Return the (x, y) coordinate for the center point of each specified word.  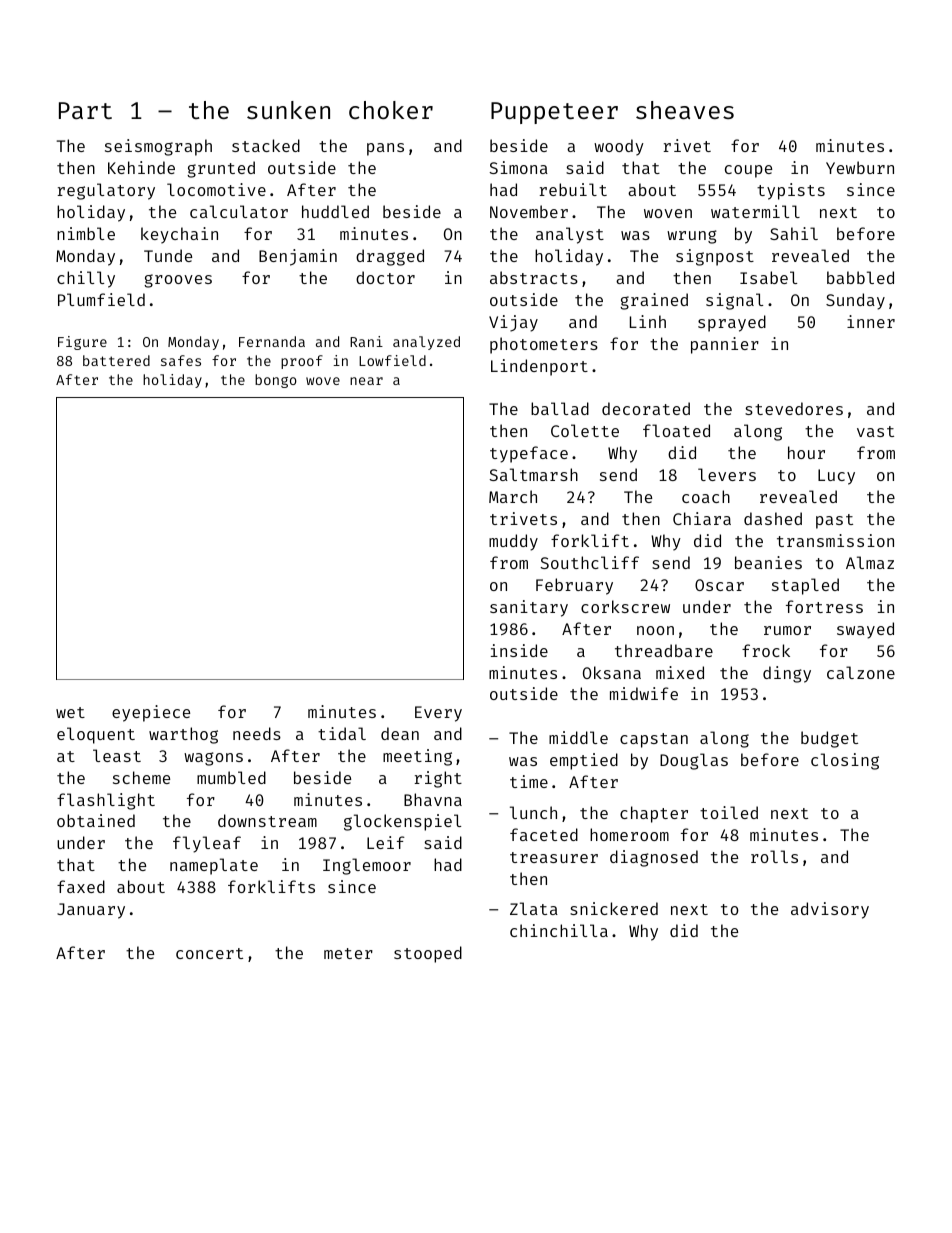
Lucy (836, 477)
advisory (830, 910)
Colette (585, 430)
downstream (267, 820)
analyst (570, 235)
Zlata (534, 908)
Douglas (694, 761)
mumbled (231, 777)
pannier (725, 345)
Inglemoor (367, 866)
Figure (82, 343)
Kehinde (141, 167)
